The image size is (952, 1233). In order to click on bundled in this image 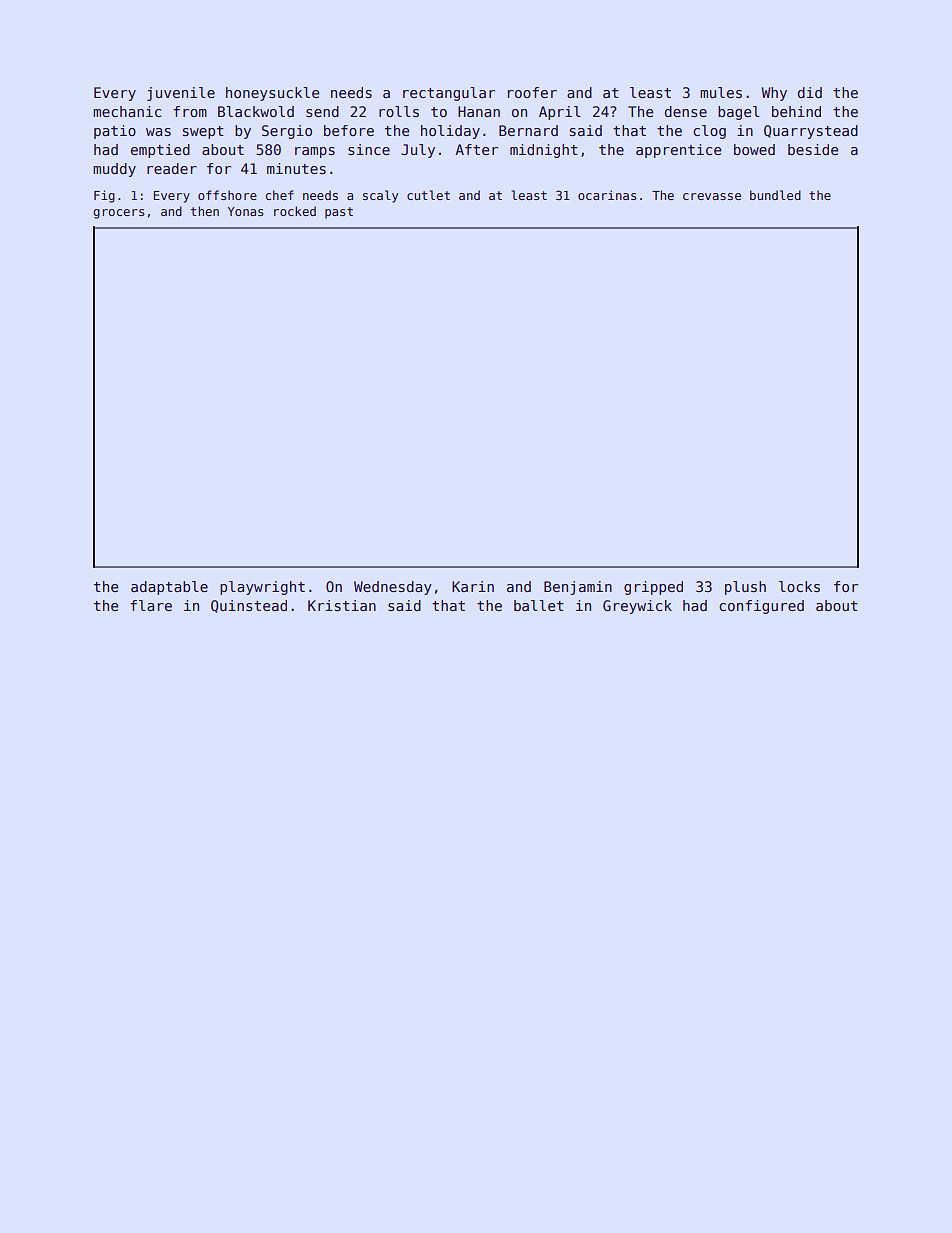, I will do `click(775, 195)`.
